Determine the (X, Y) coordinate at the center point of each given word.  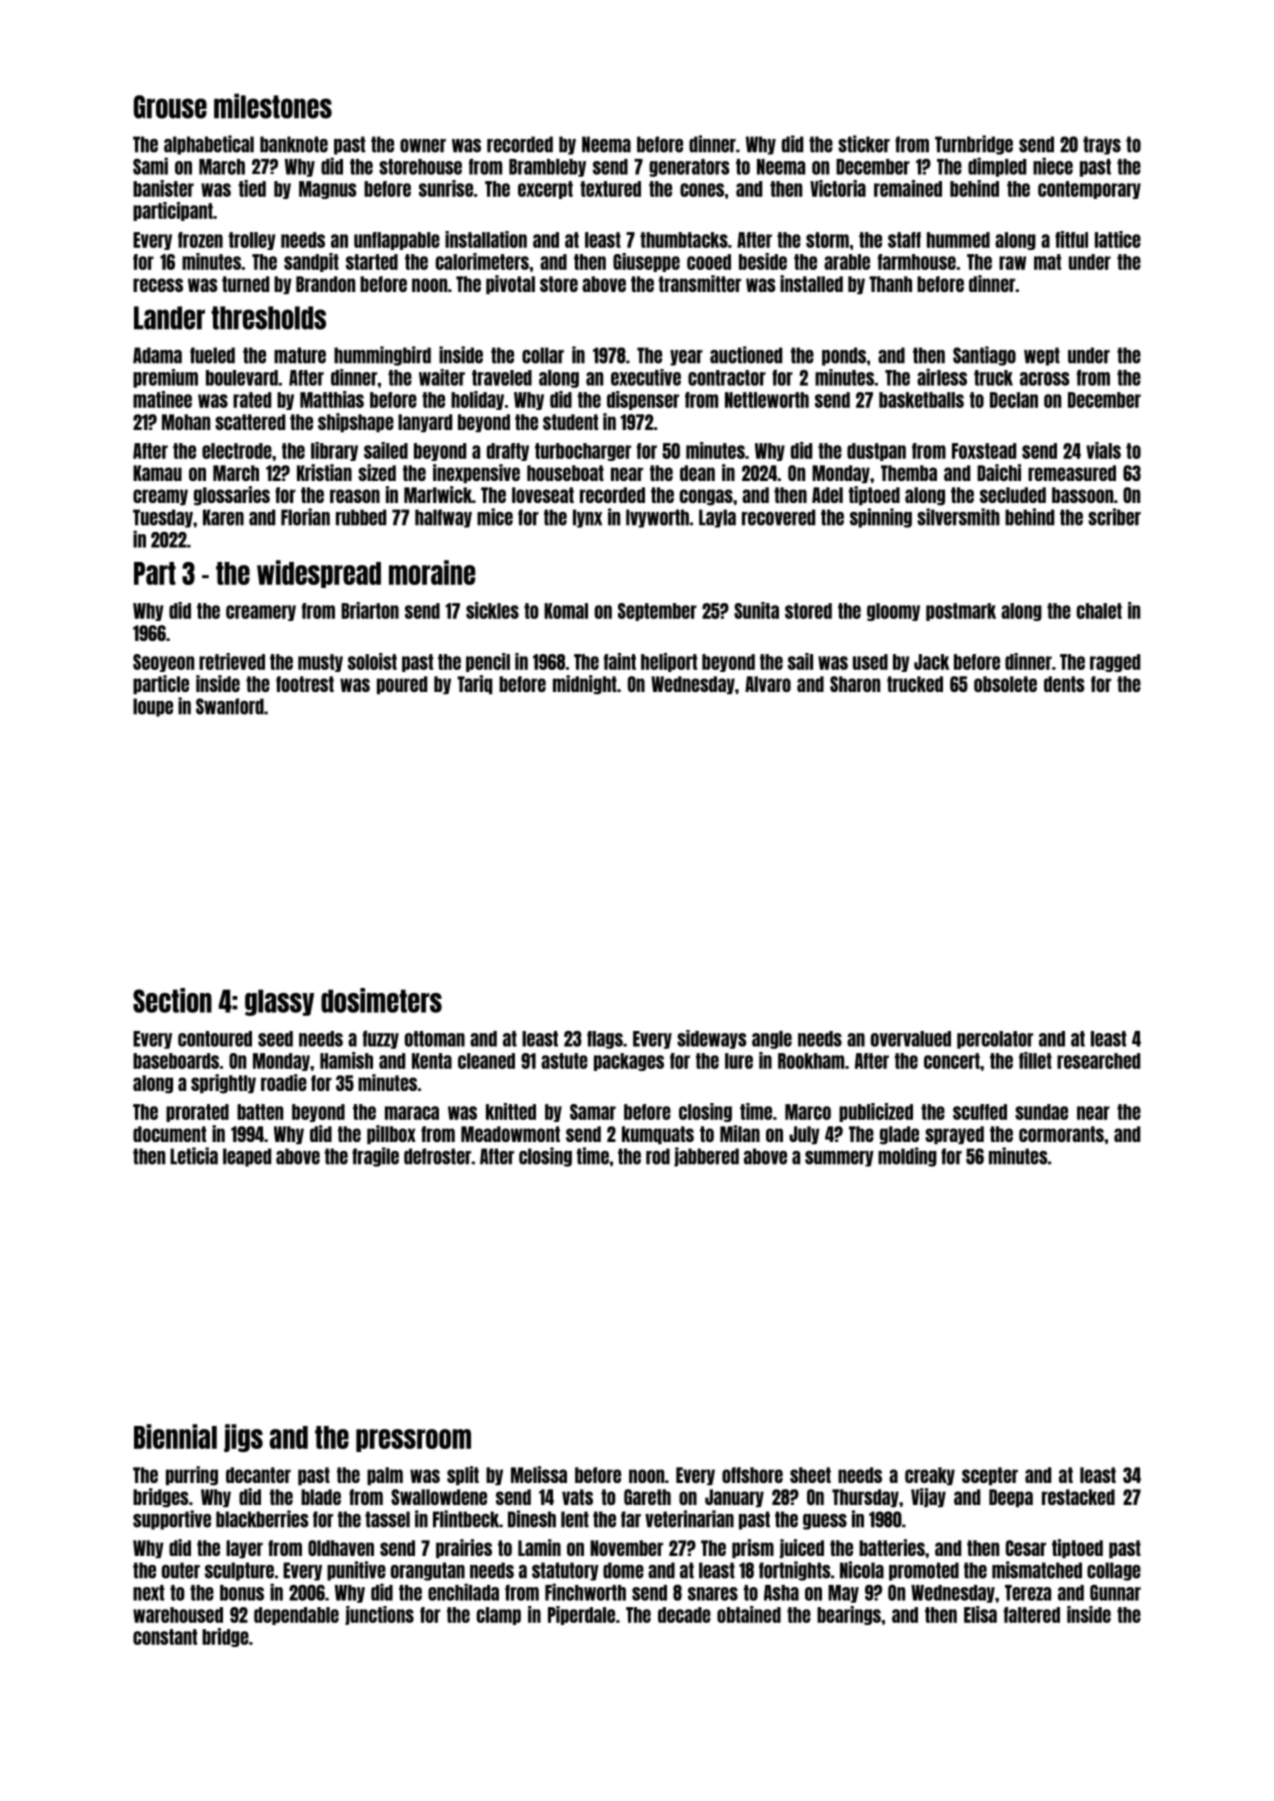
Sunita (756, 610)
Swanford (230, 706)
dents (1064, 684)
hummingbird (382, 356)
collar (543, 355)
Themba (909, 473)
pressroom (413, 1440)
